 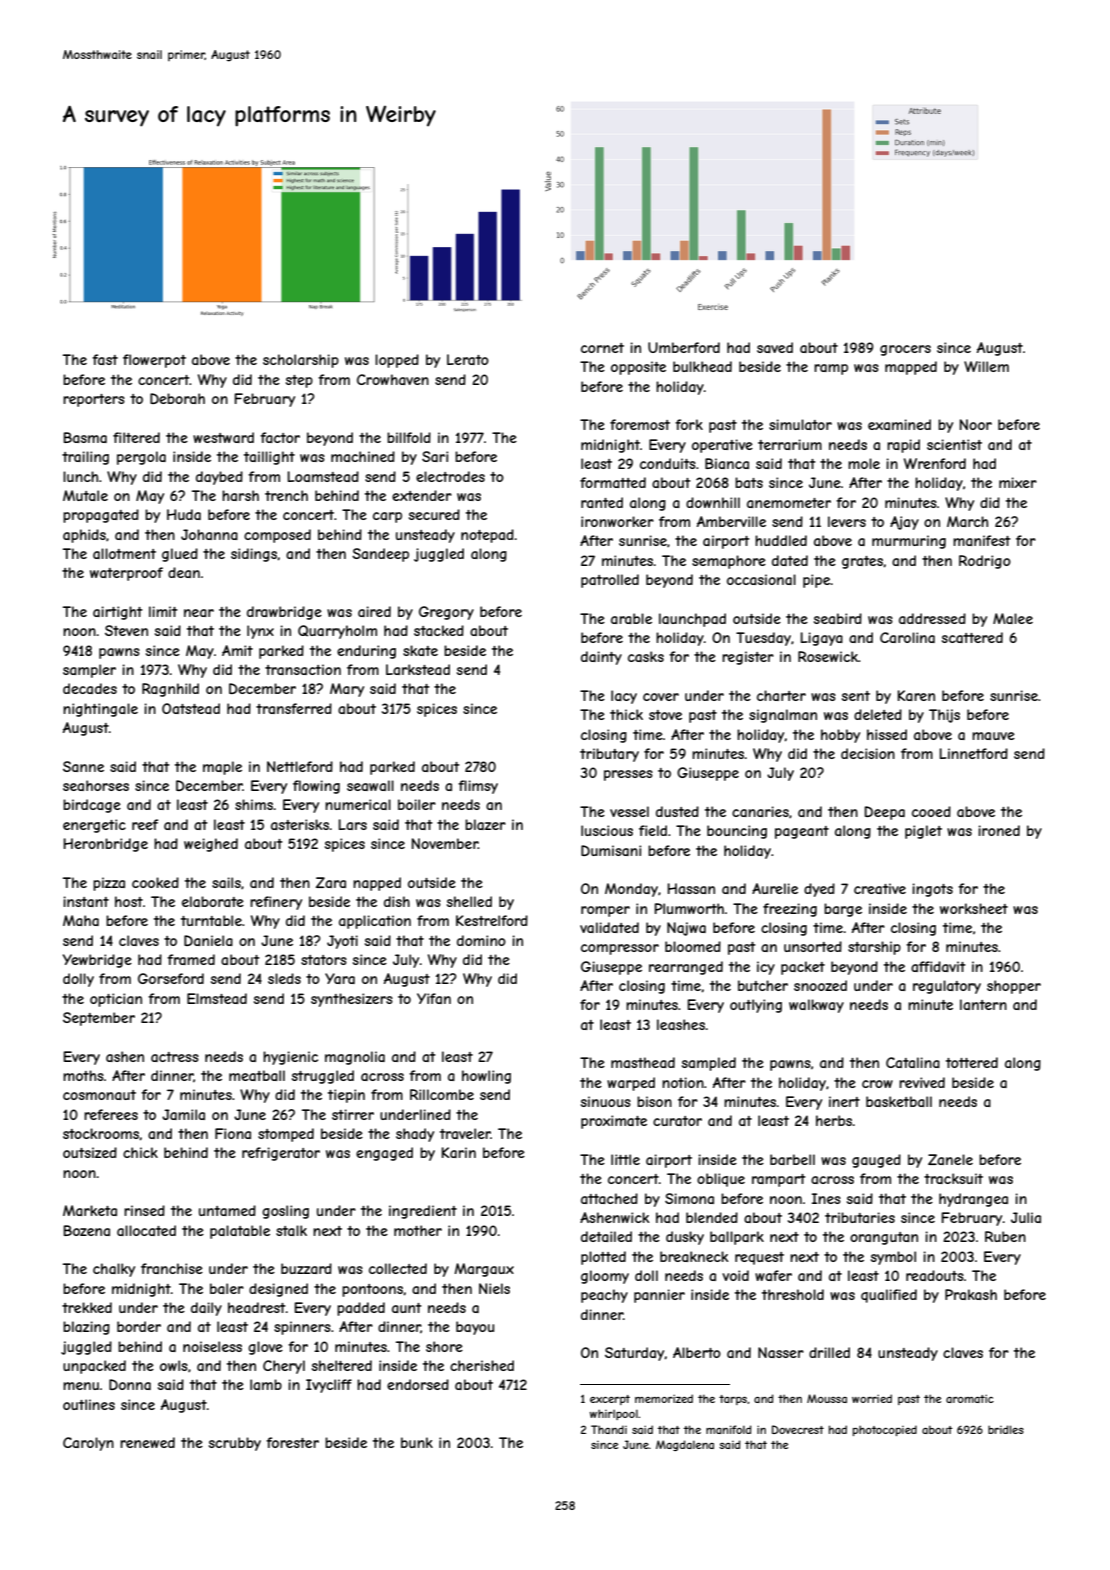 I want to click on Magdalena, so click(x=685, y=1445).
